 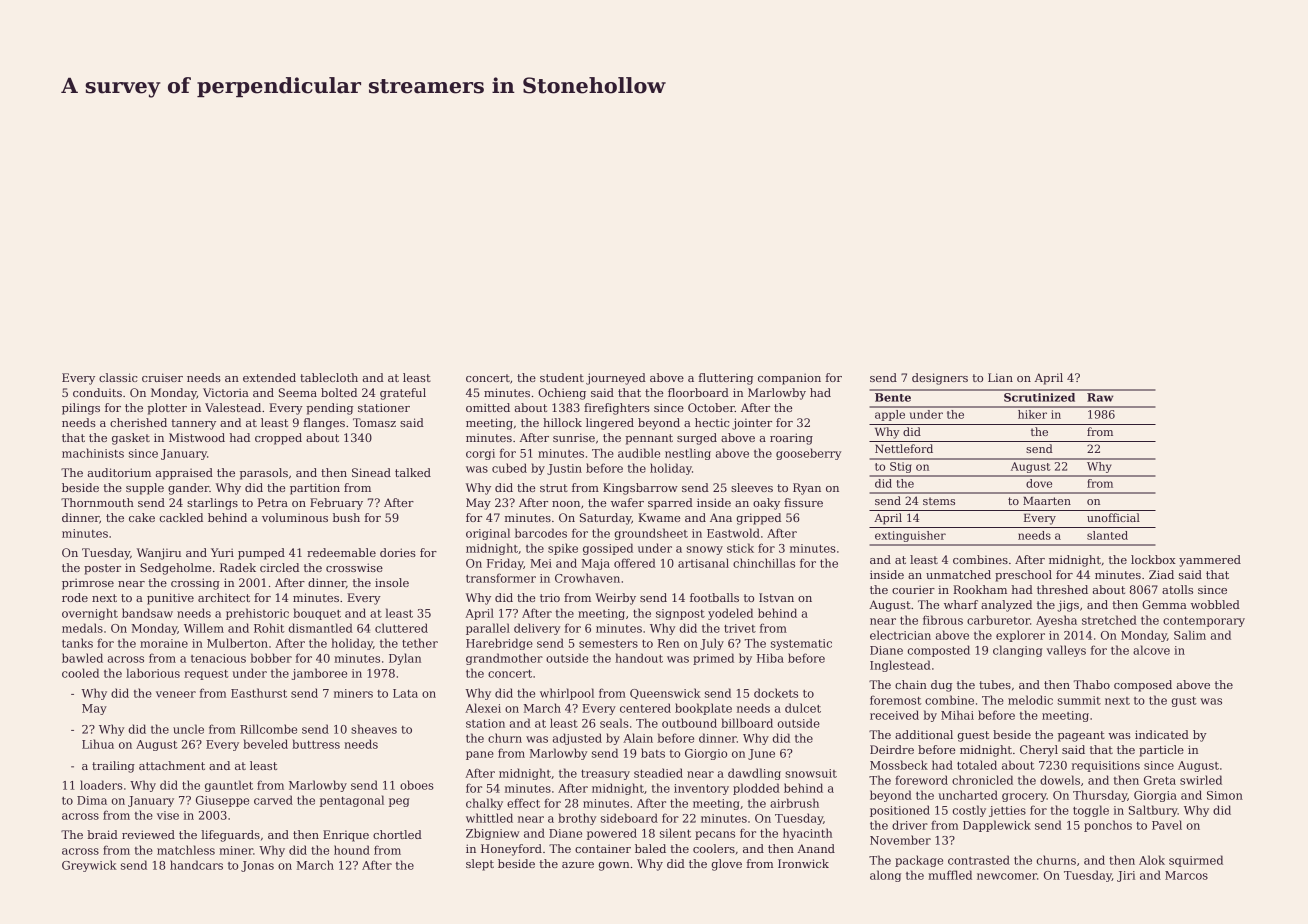 What do you see at coordinates (1190, 635) in the image?
I see `Salim` at bounding box center [1190, 635].
